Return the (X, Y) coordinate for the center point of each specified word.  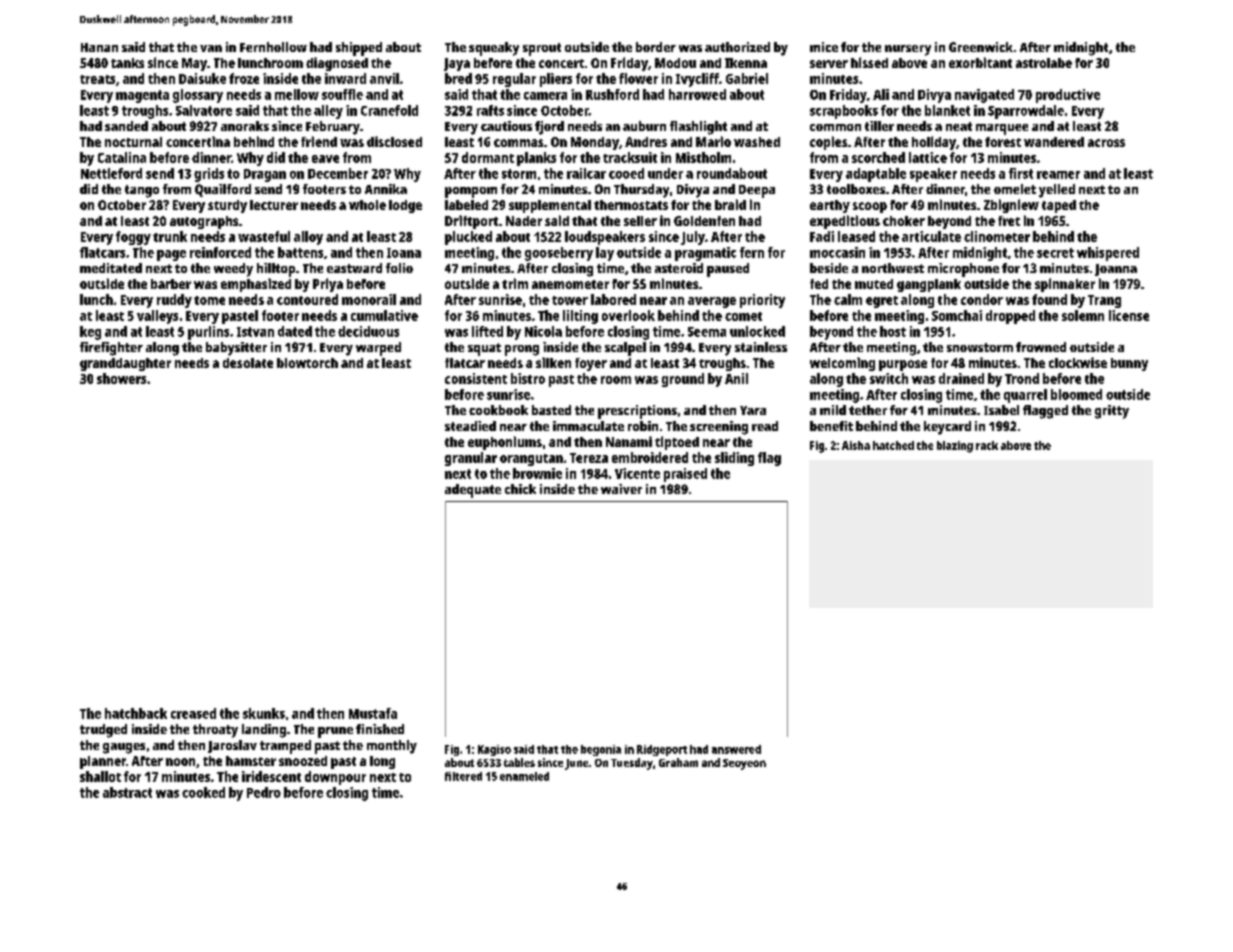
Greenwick (981, 47)
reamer (1058, 175)
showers (121, 378)
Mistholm (703, 157)
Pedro (264, 792)
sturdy (227, 206)
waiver (621, 489)
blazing (955, 447)
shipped (359, 49)
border (656, 47)
